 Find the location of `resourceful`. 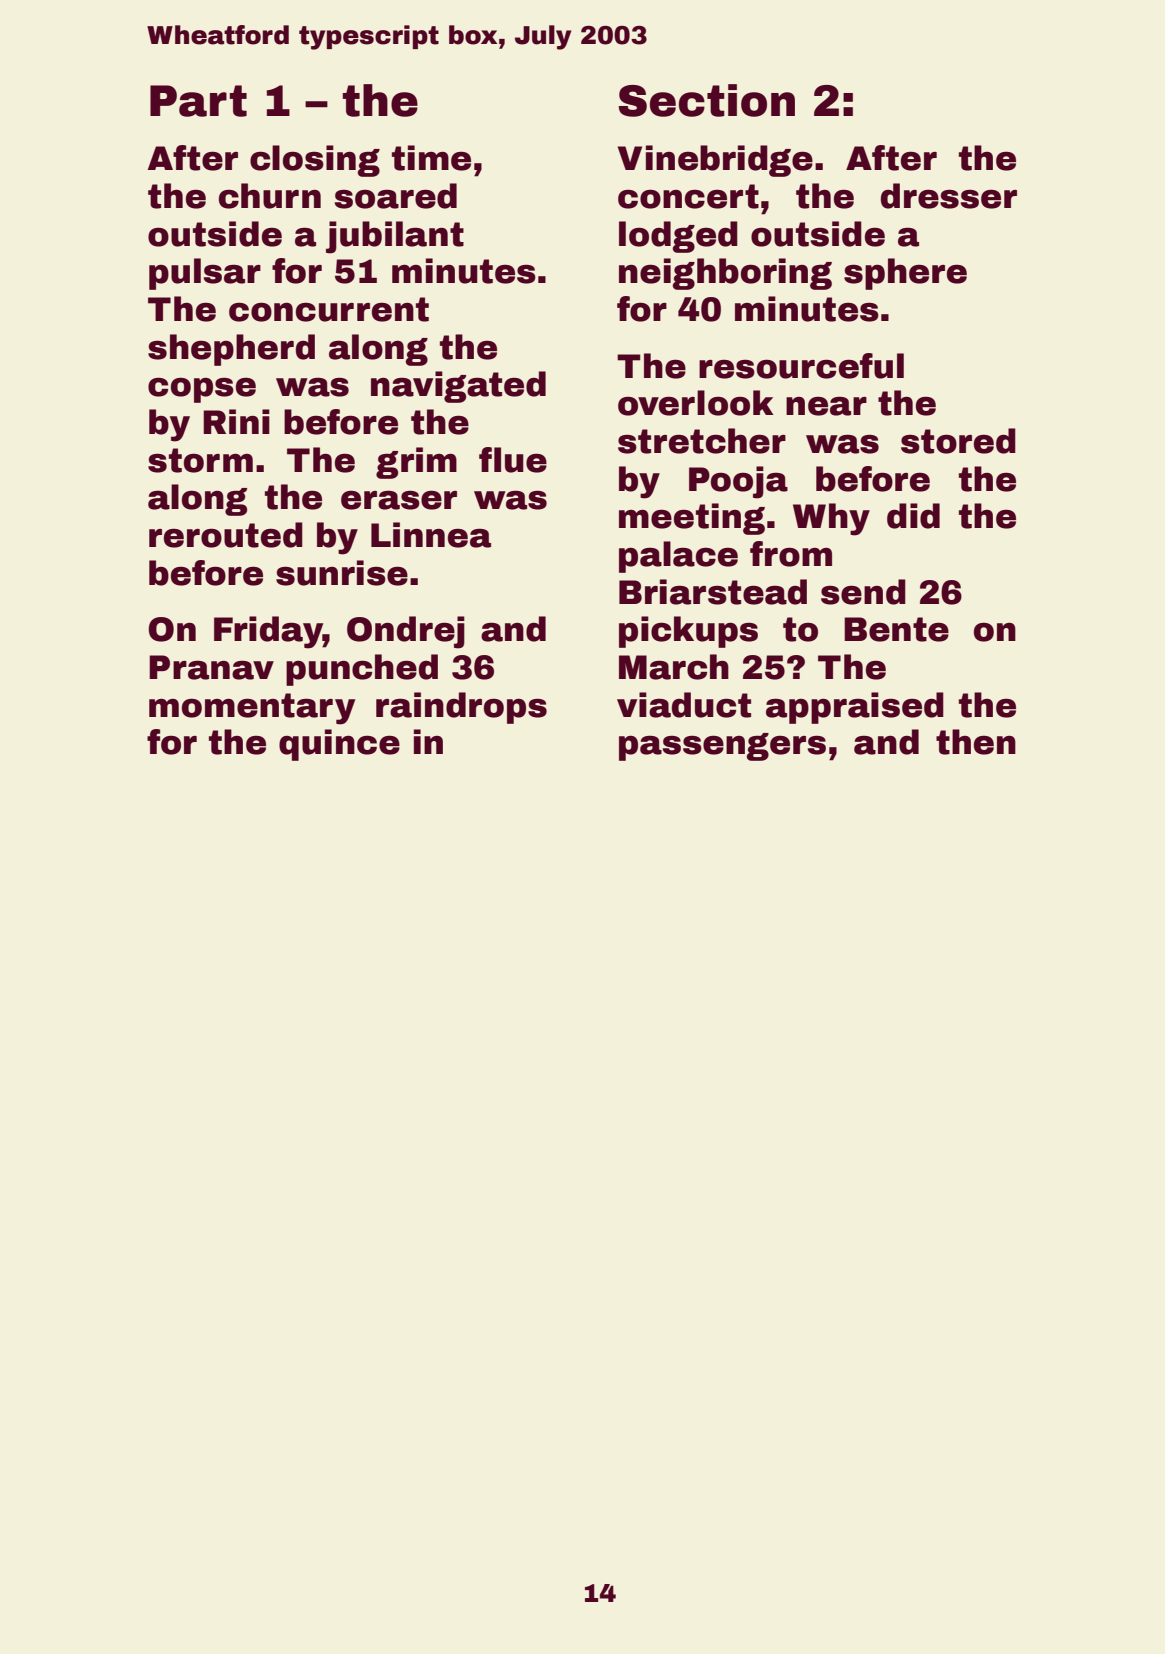

resourceful is located at coordinates (801, 366).
